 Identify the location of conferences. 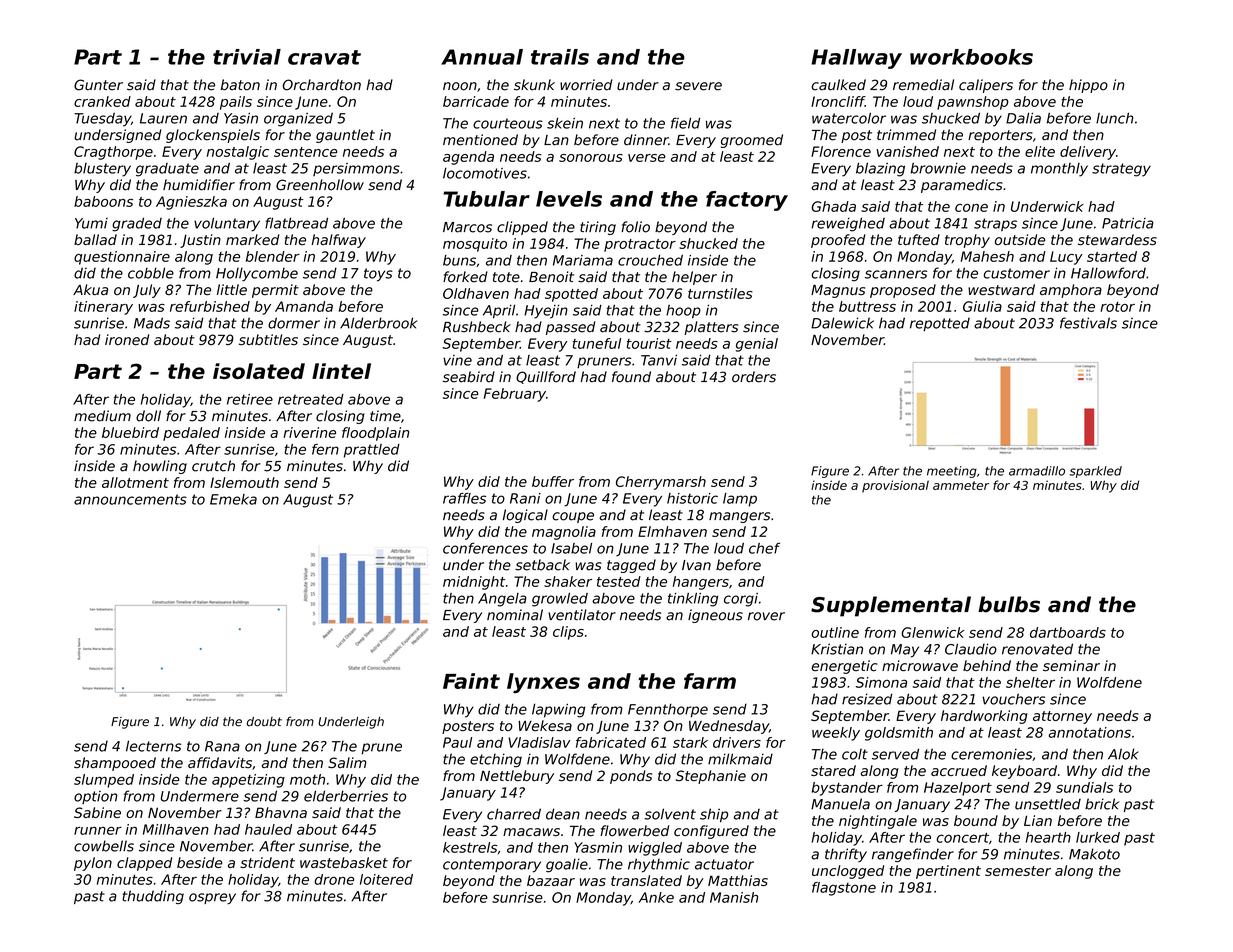
(485, 548).
